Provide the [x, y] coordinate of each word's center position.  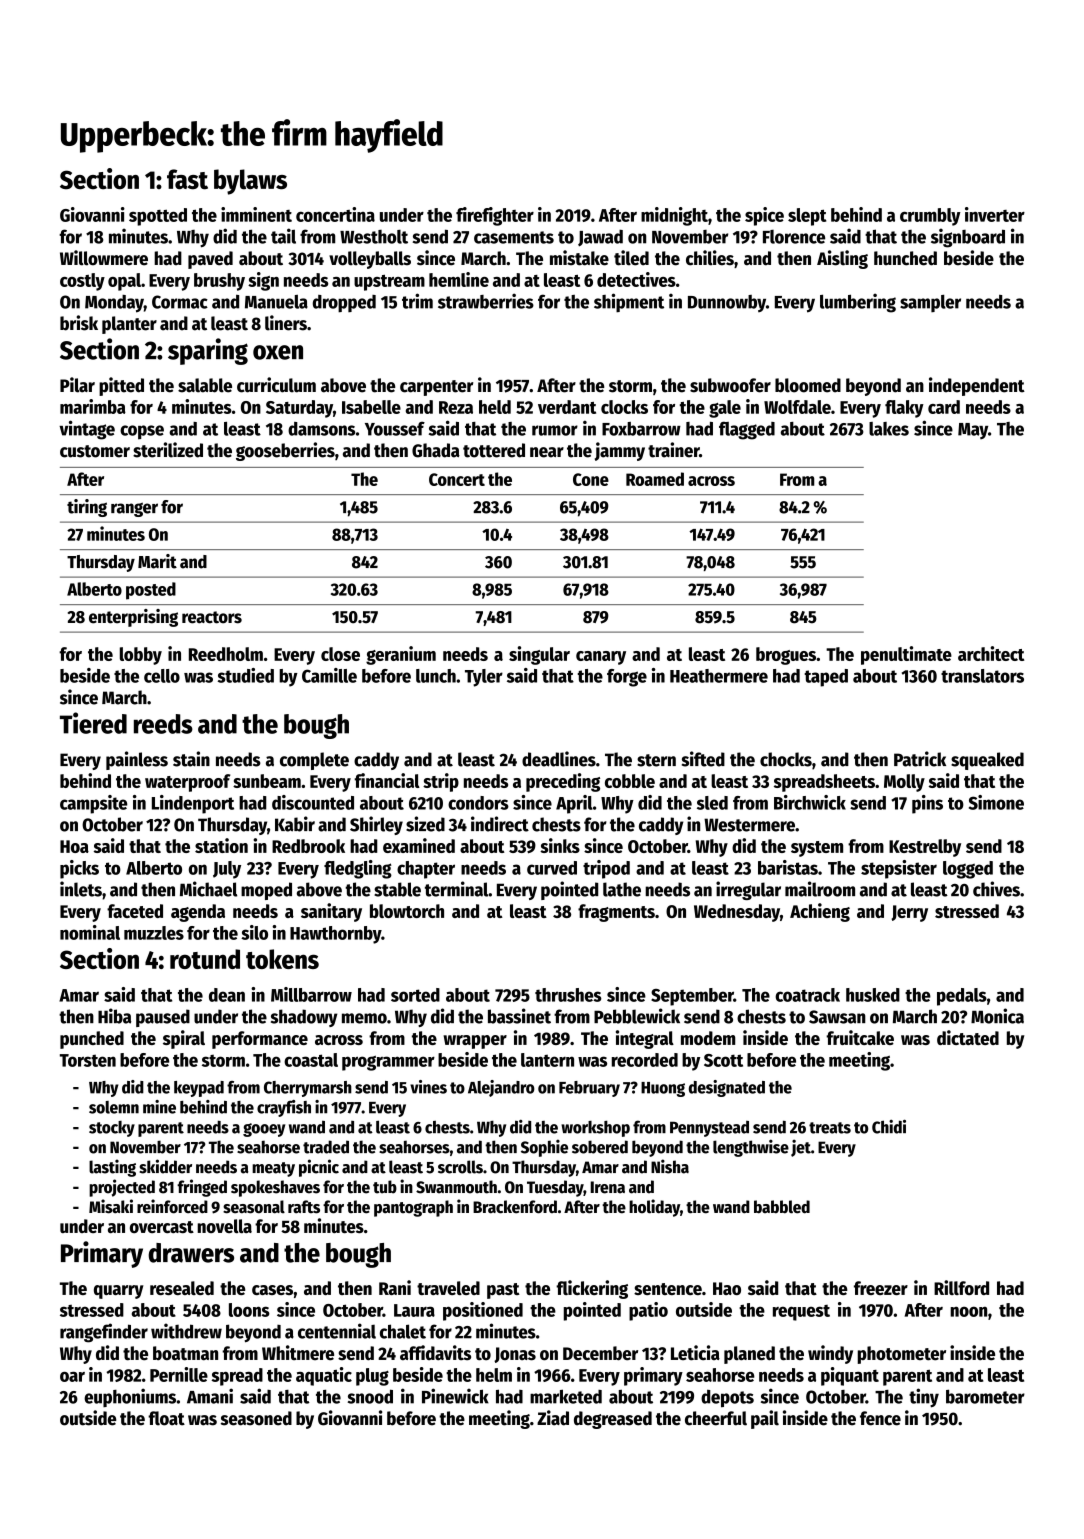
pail [765, 1419]
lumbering [858, 303]
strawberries [486, 301]
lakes [889, 429]
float [166, 1418]
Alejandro [501, 1088]
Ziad [553, 1418]
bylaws [250, 182]
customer [95, 451]
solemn [114, 1107]
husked [873, 995]
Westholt [374, 237]
